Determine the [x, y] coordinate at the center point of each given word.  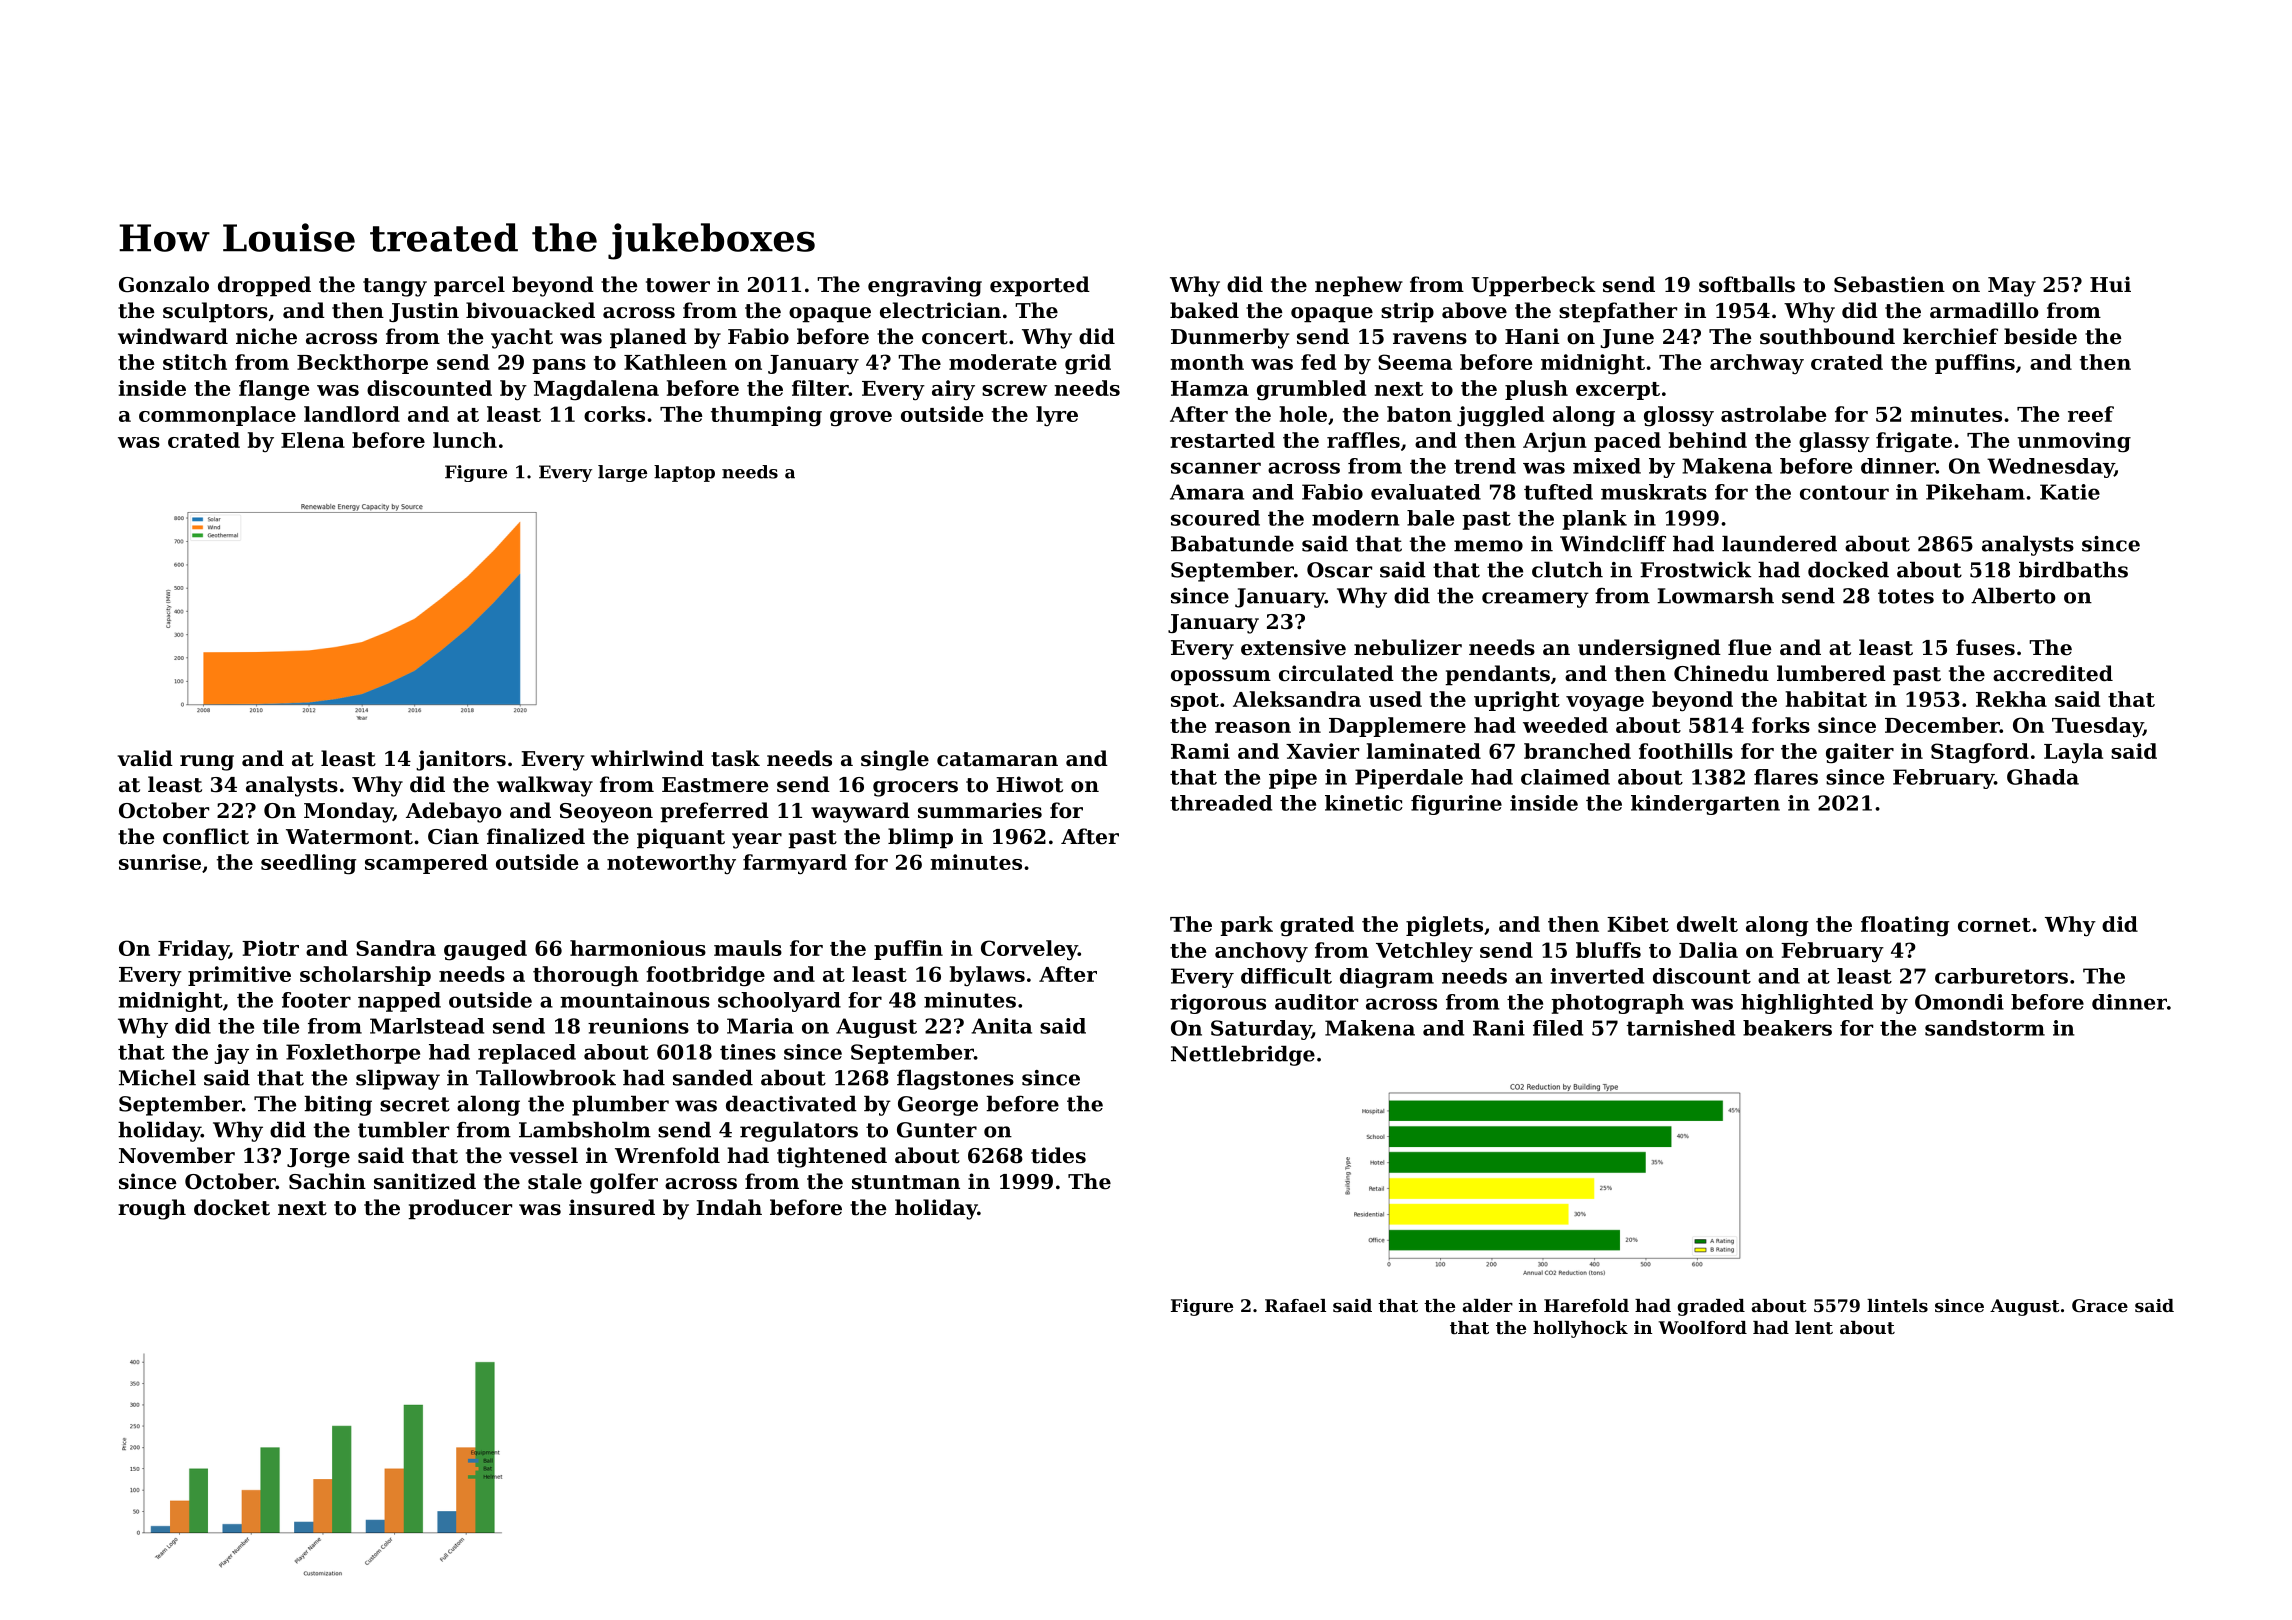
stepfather [1618, 312]
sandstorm [1985, 1028]
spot [1195, 702]
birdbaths [2073, 569]
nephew [1359, 286]
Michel [157, 1077]
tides [1058, 1155]
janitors [461, 760]
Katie [2070, 492]
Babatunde [1232, 543]
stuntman [906, 1182]
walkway [545, 786]
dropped [264, 286]
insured [612, 1207]
